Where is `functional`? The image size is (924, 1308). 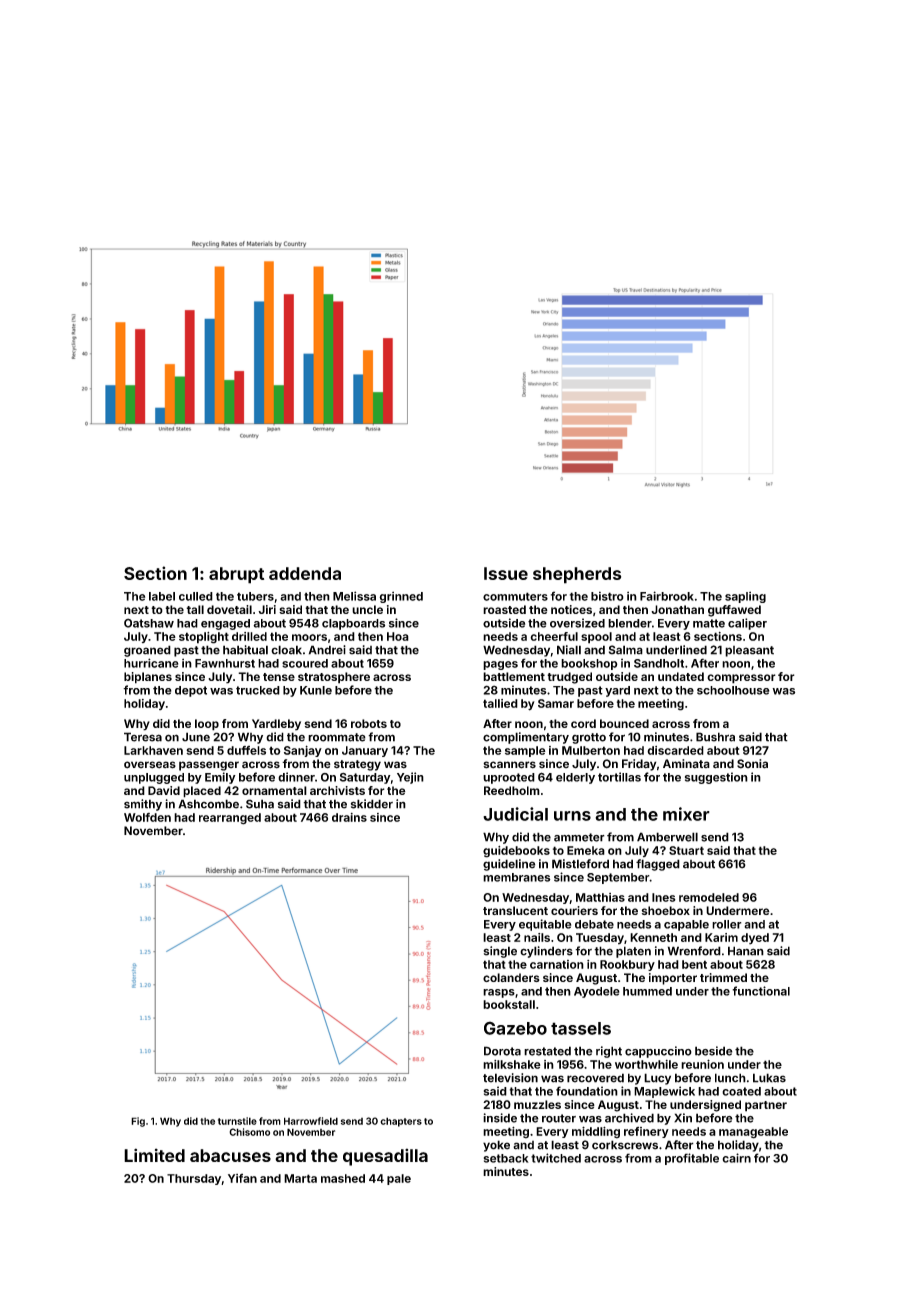
functional is located at coordinates (761, 991).
